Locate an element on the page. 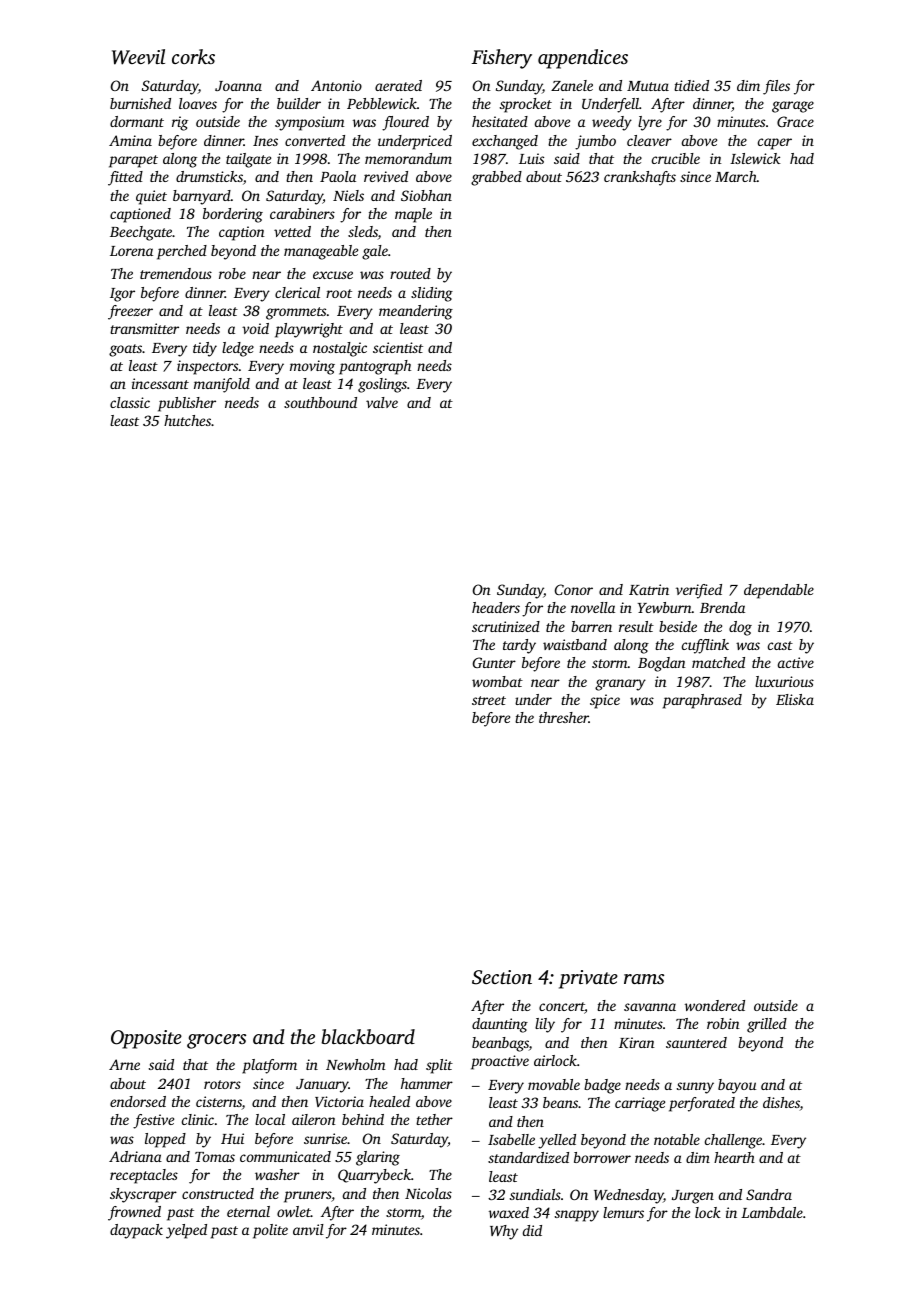 The image size is (924, 1308). hammer is located at coordinates (427, 1083).
